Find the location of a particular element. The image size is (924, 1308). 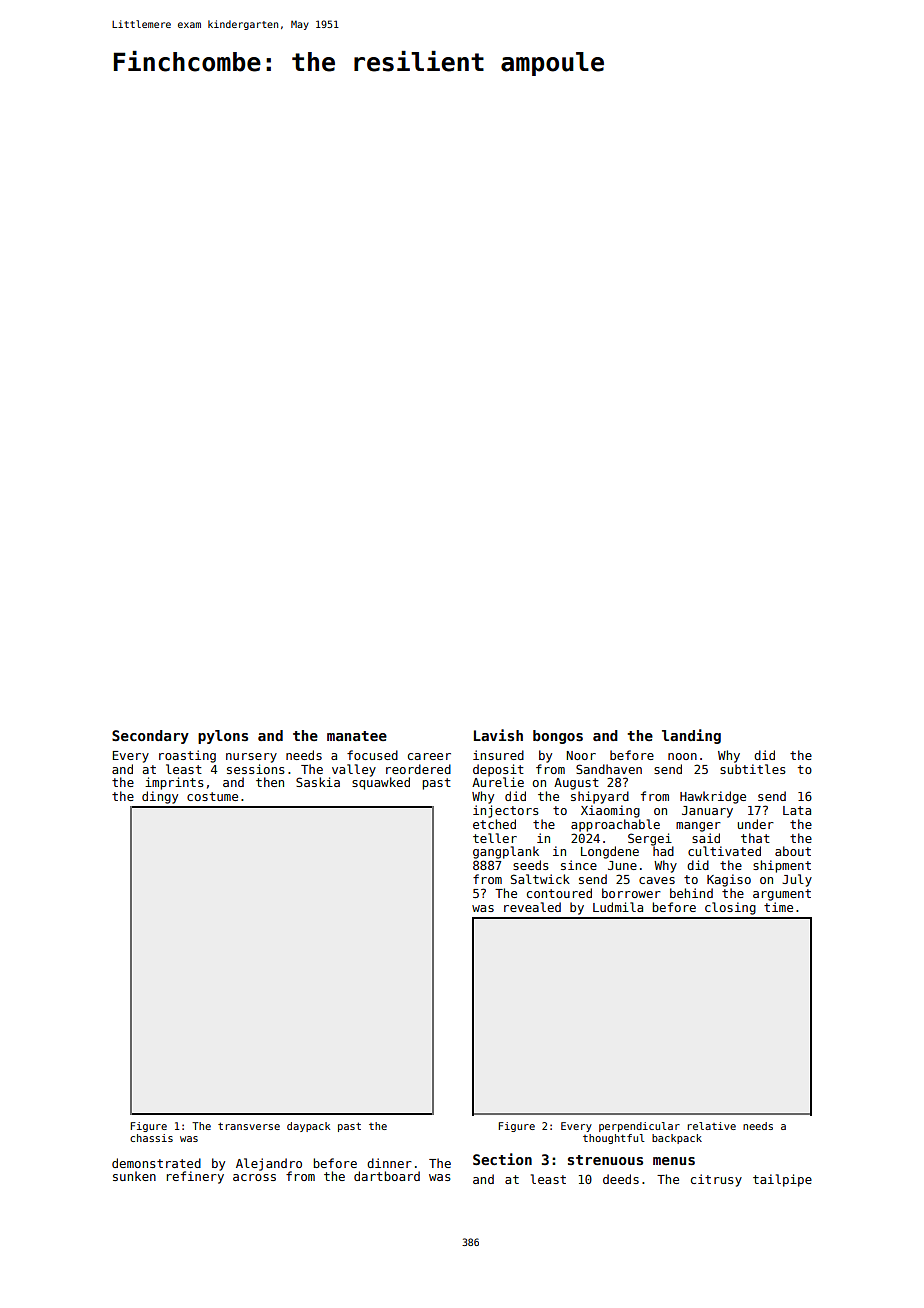

revealed is located at coordinates (532, 907).
